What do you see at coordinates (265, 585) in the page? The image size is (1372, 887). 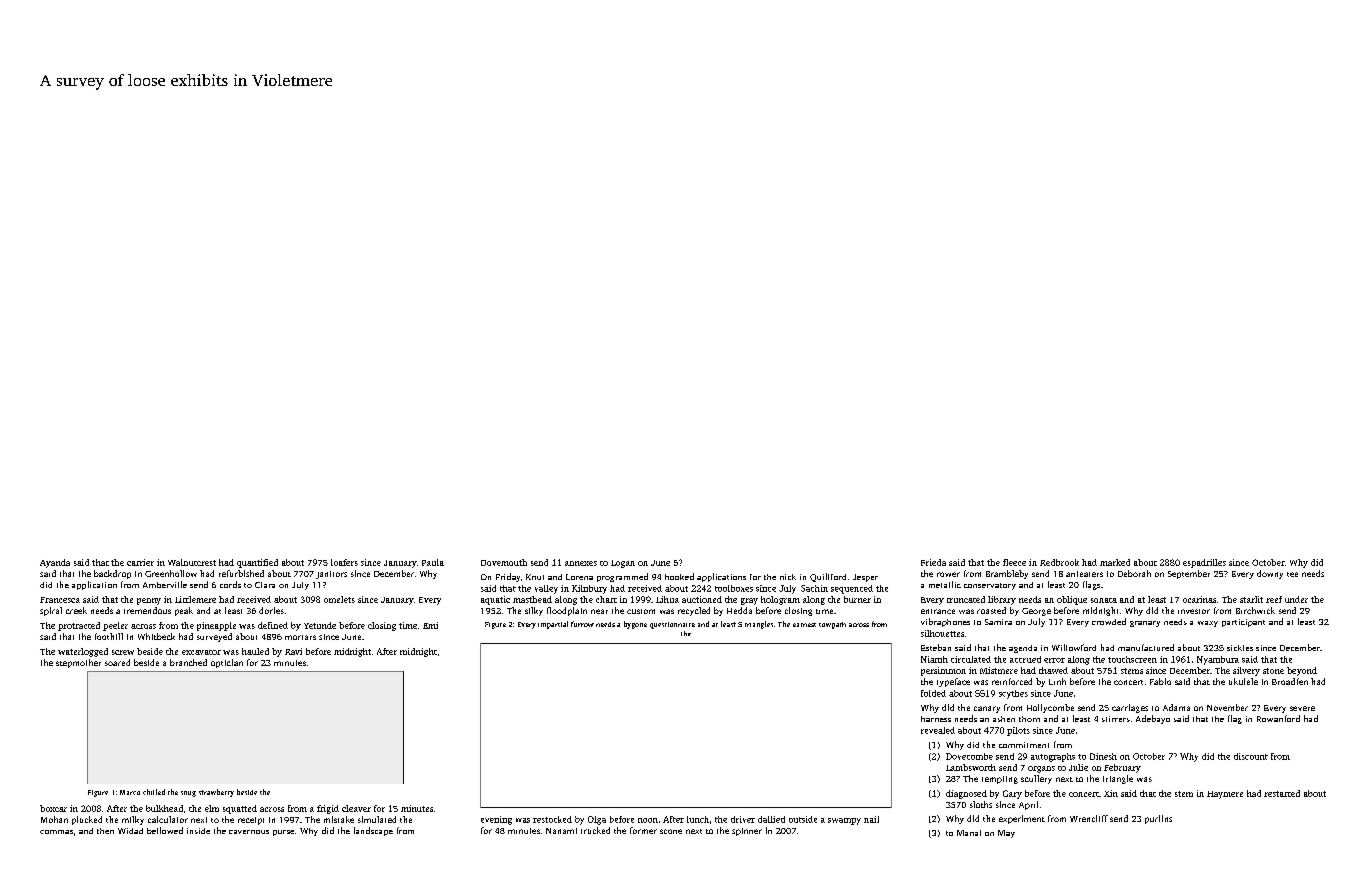 I see `Clara` at bounding box center [265, 585].
